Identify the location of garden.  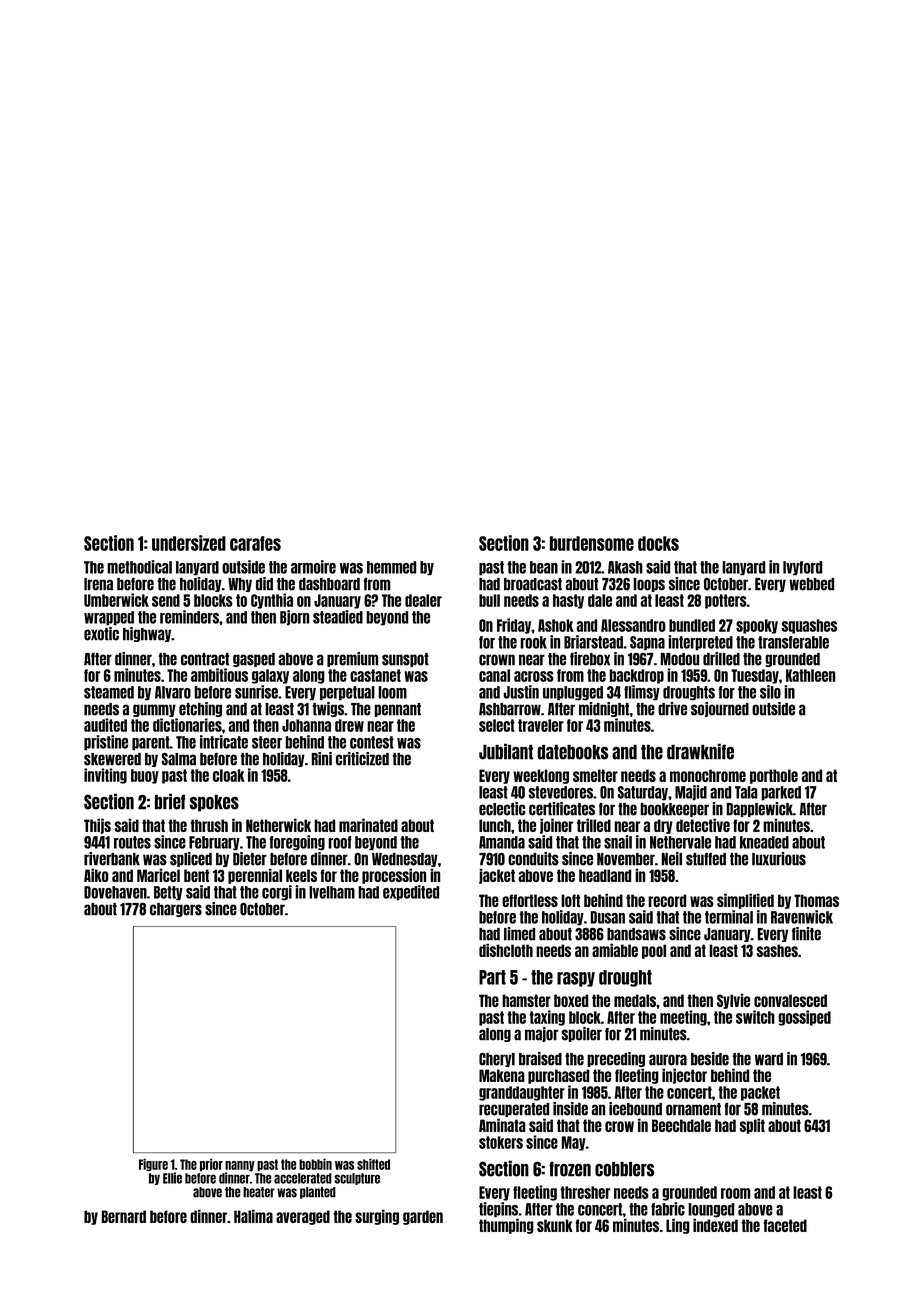
(423, 1217).
